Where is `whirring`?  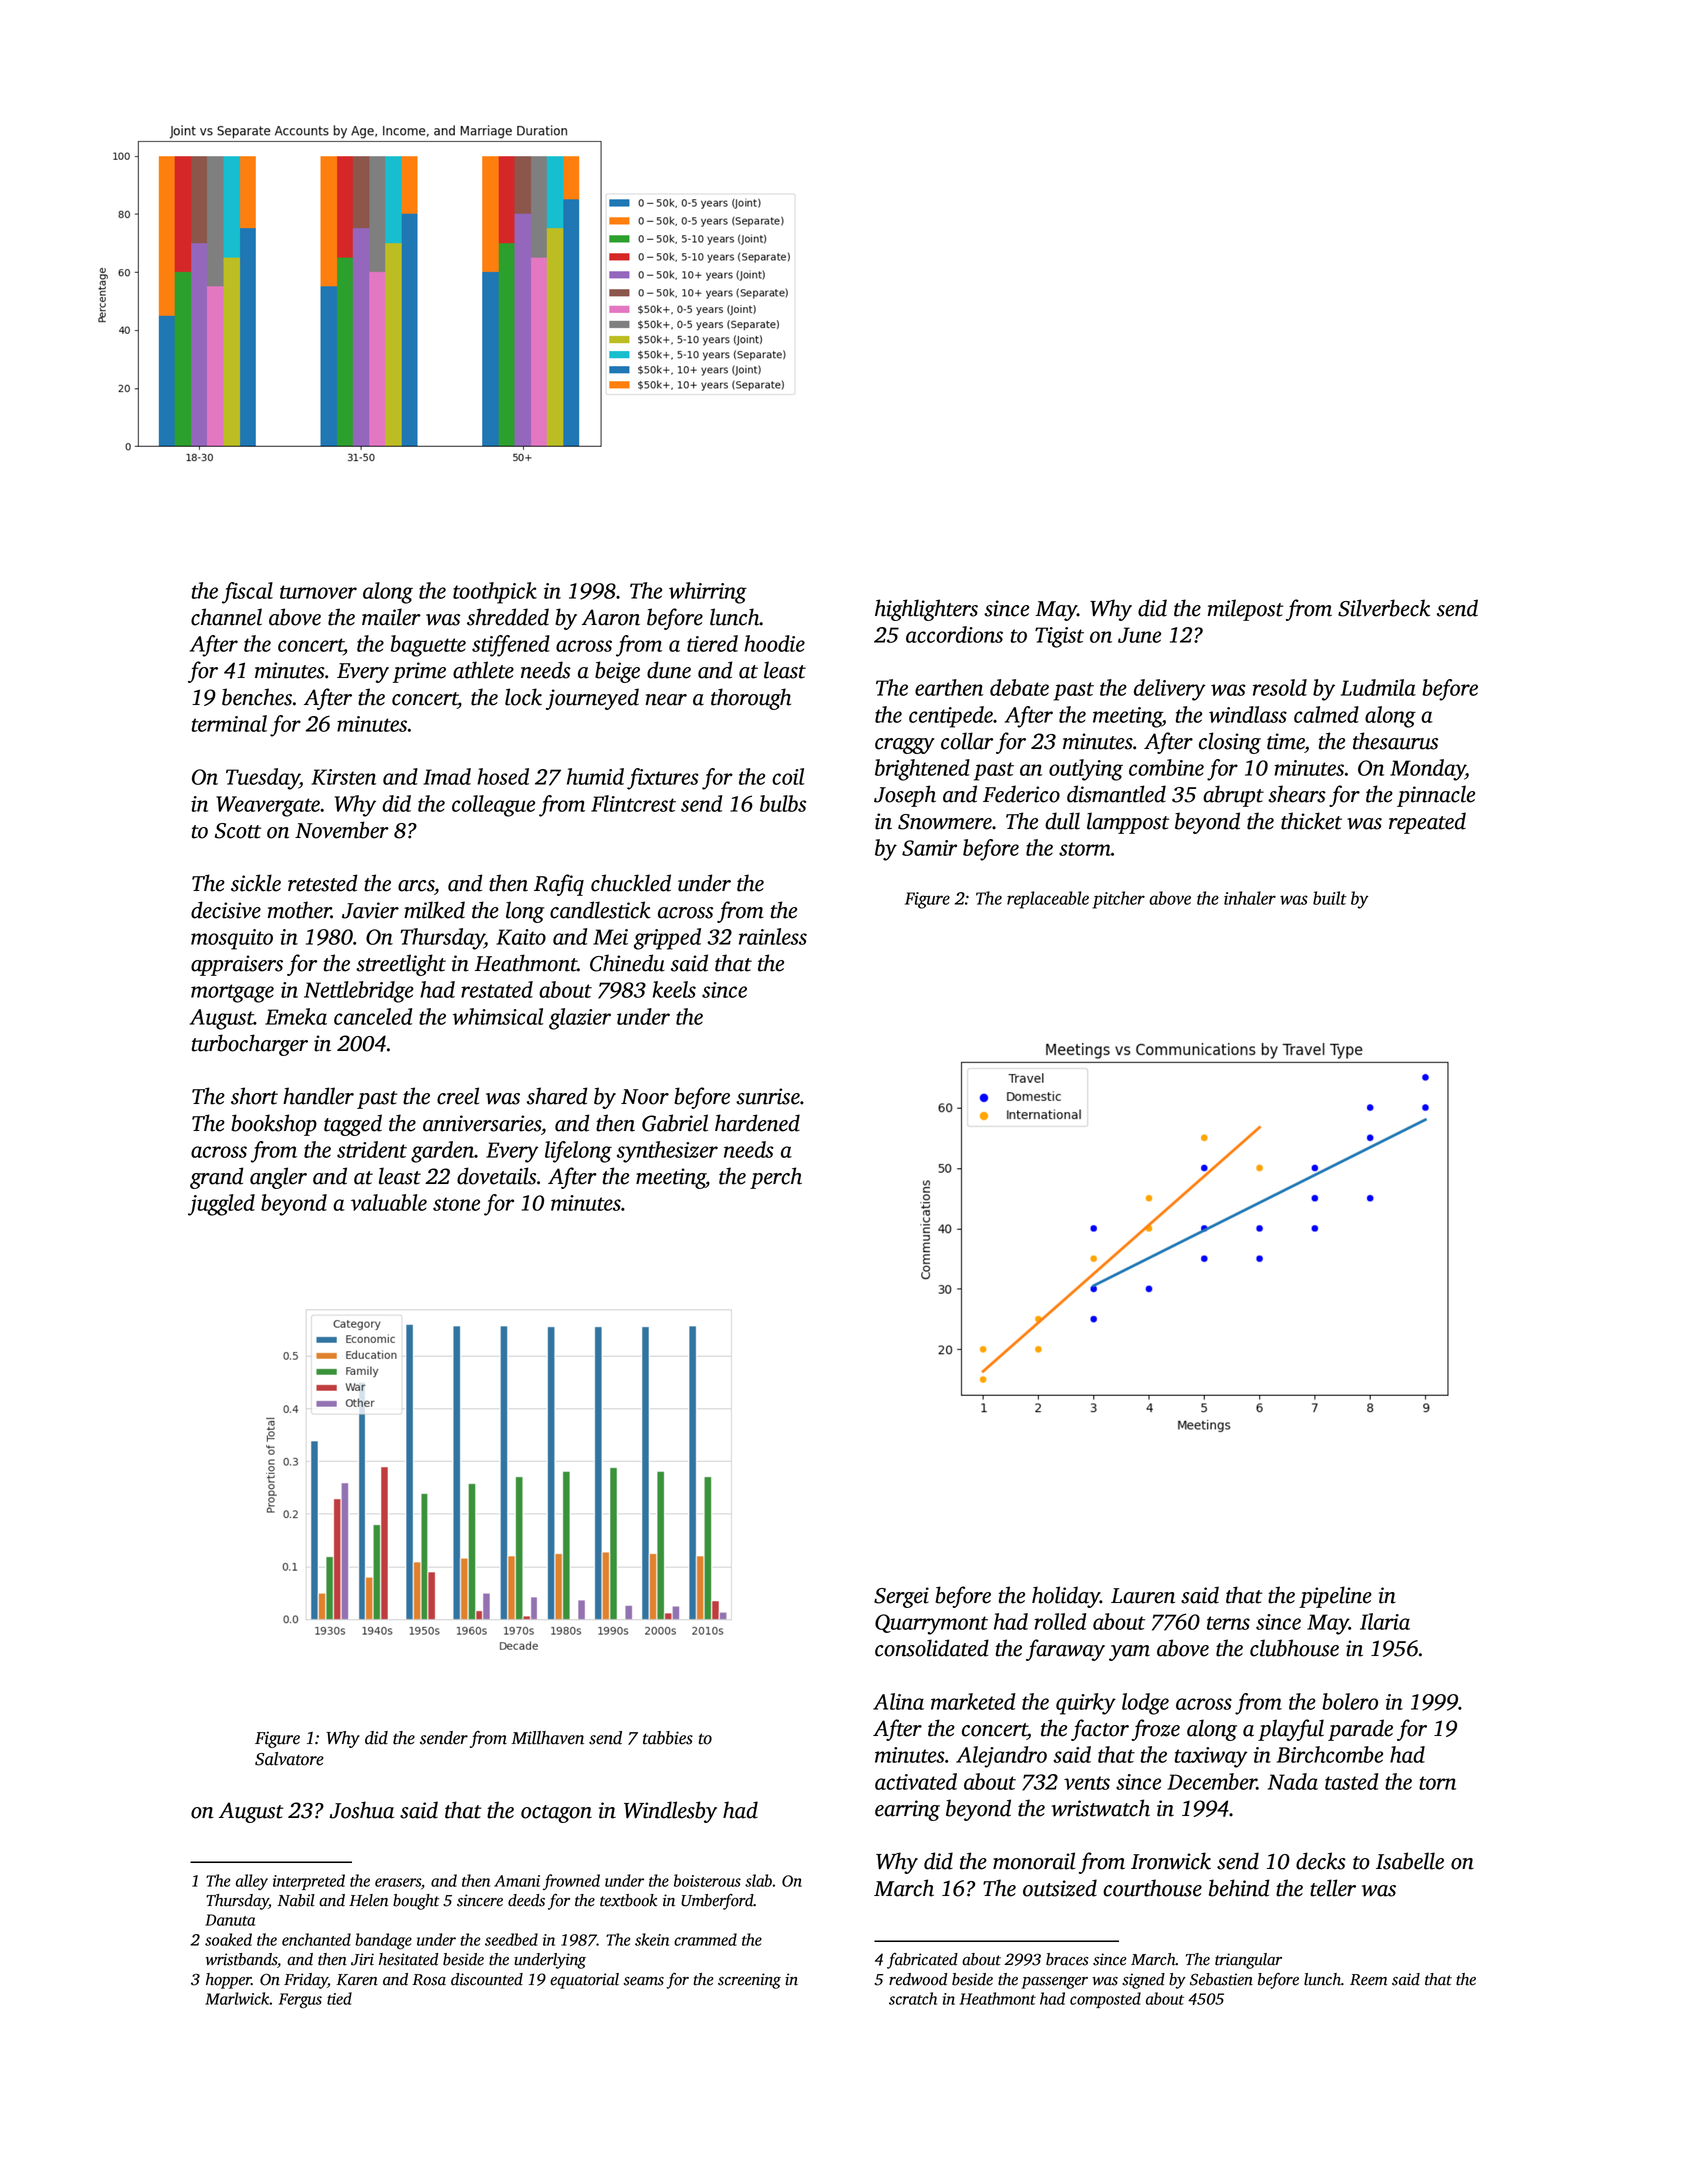 whirring is located at coordinates (708, 593).
